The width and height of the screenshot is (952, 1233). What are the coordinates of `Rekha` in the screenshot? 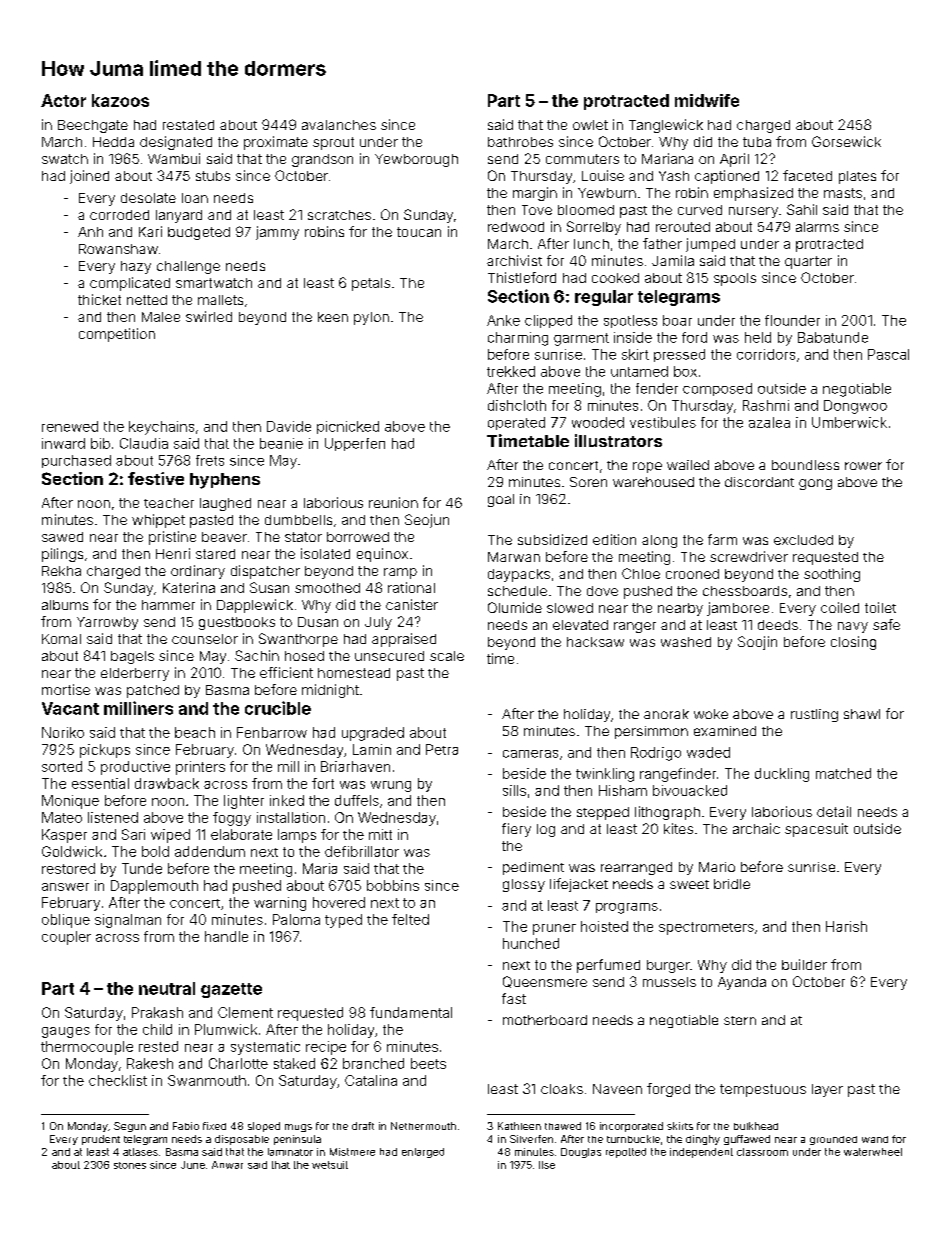 It's located at (61, 571).
